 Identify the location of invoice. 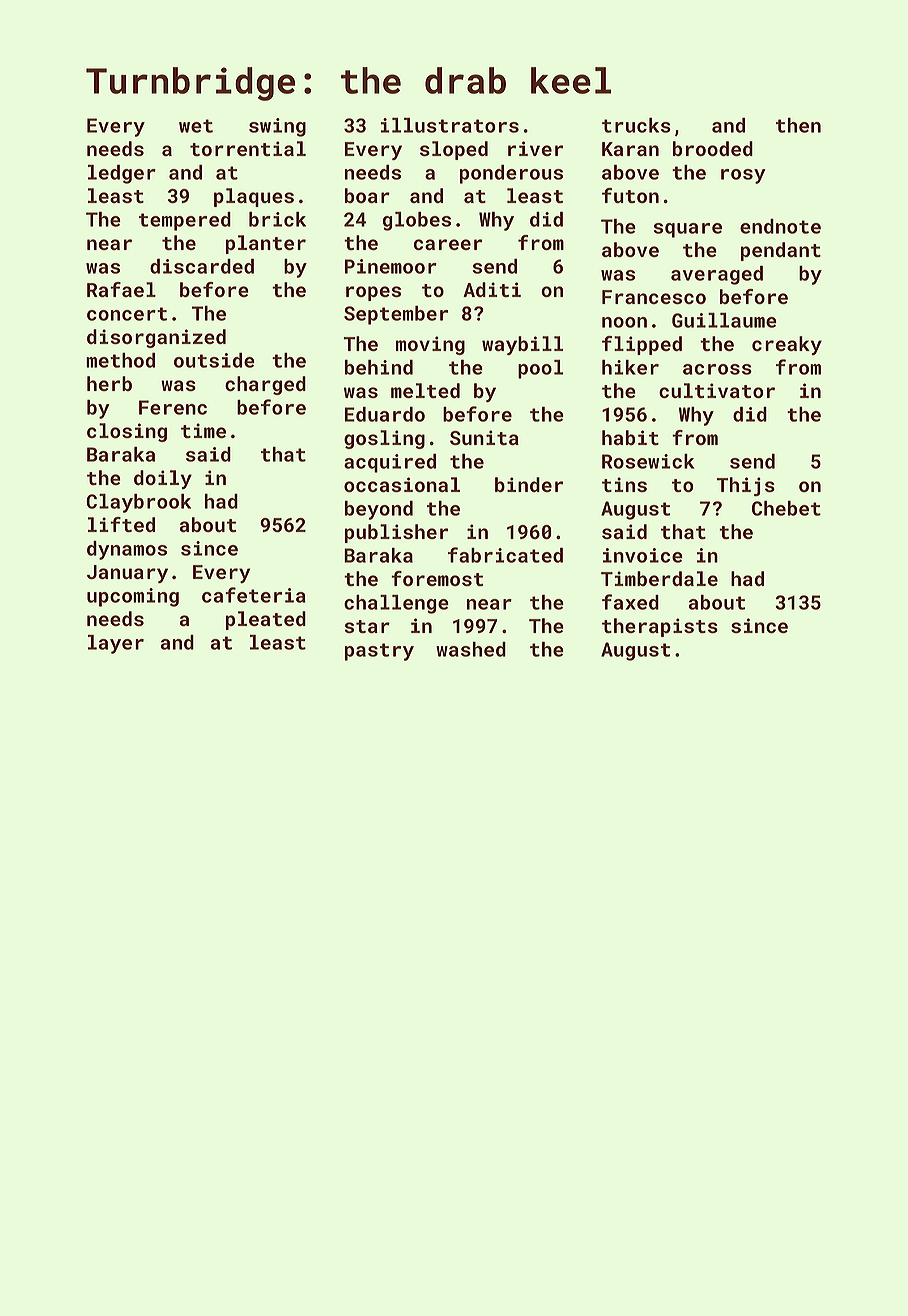
(643, 555).
